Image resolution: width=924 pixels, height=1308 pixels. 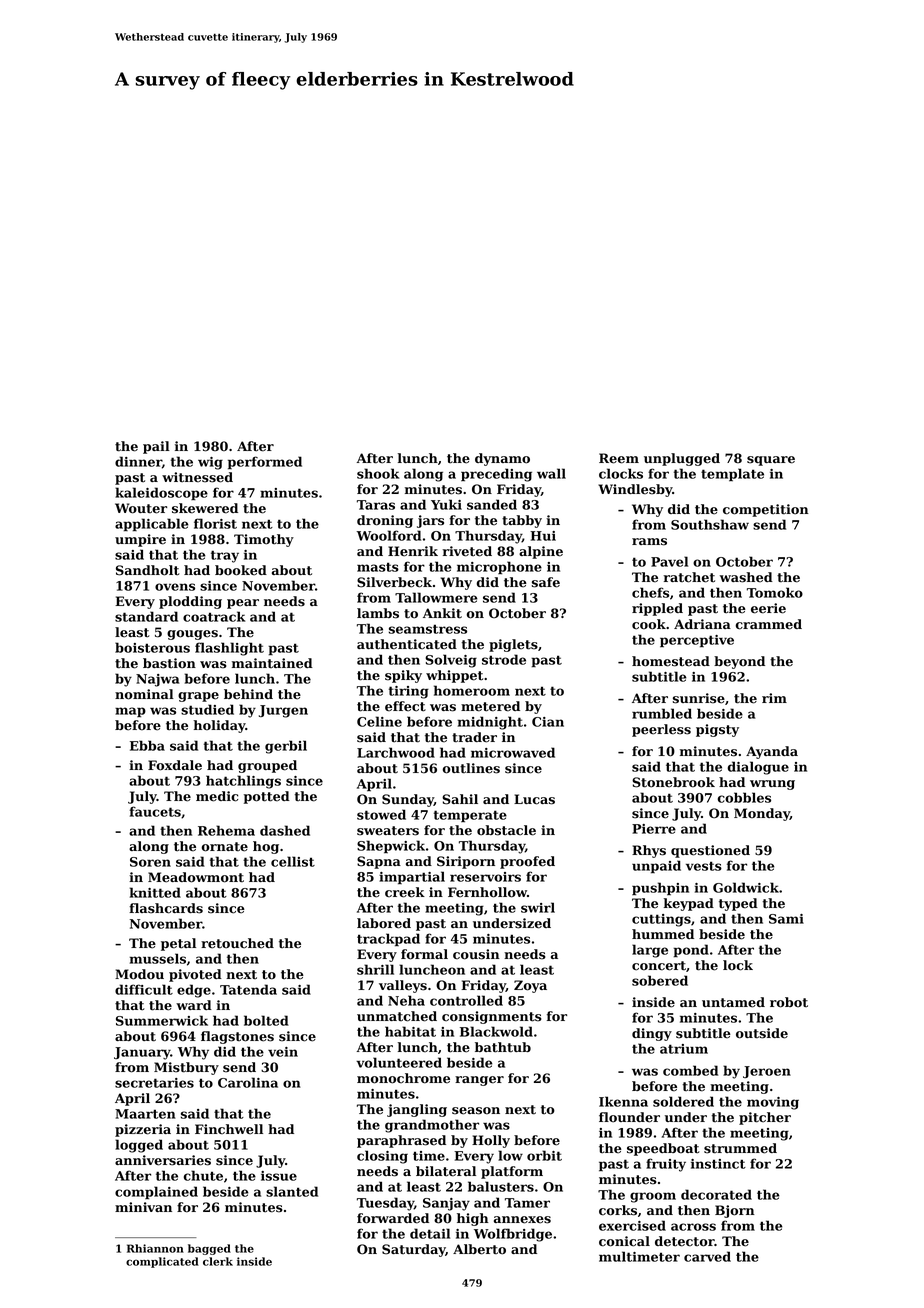 I want to click on closing, so click(x=382, y=1157).
